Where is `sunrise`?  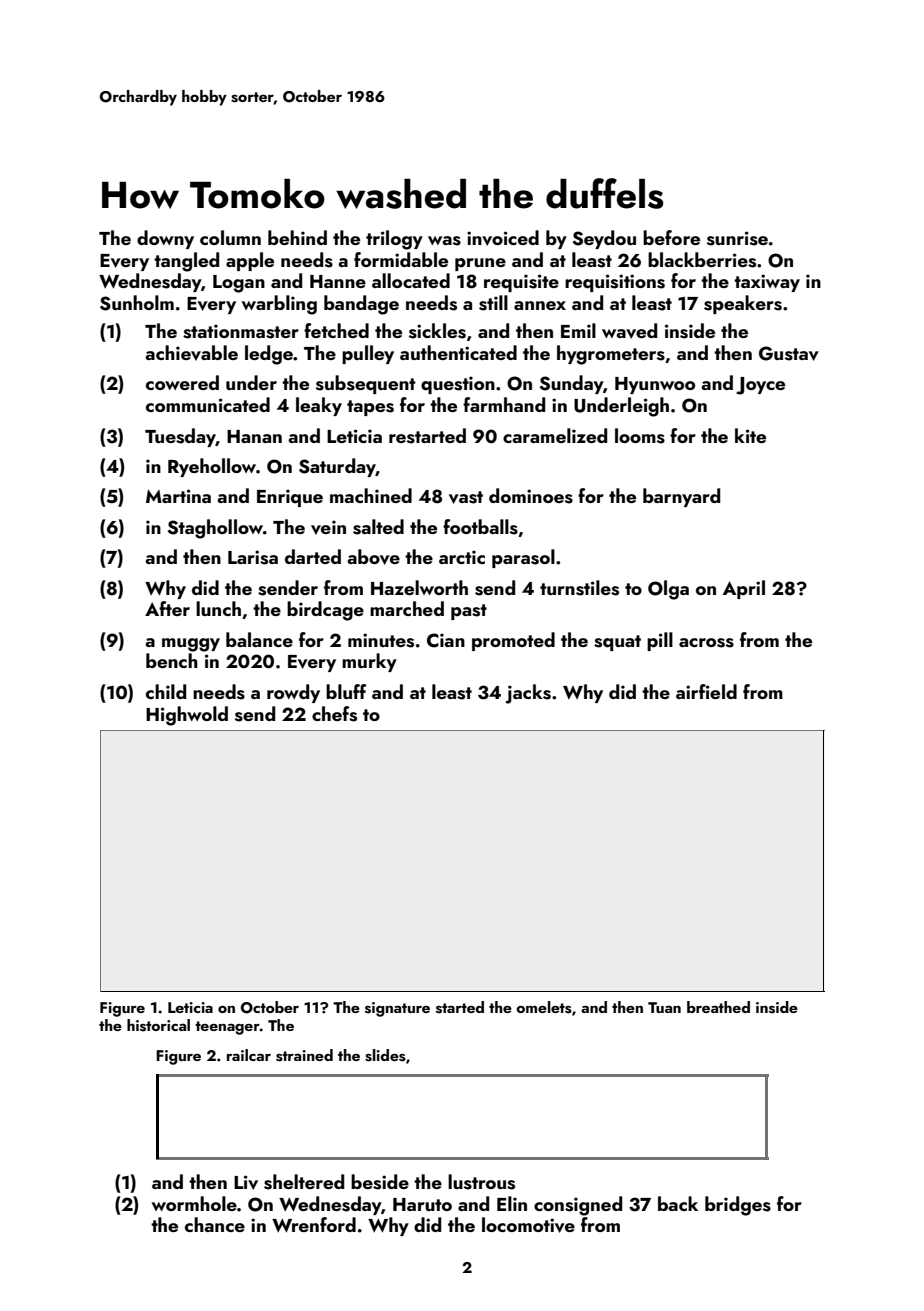
sunrise is located at coordinates (737, 238).
